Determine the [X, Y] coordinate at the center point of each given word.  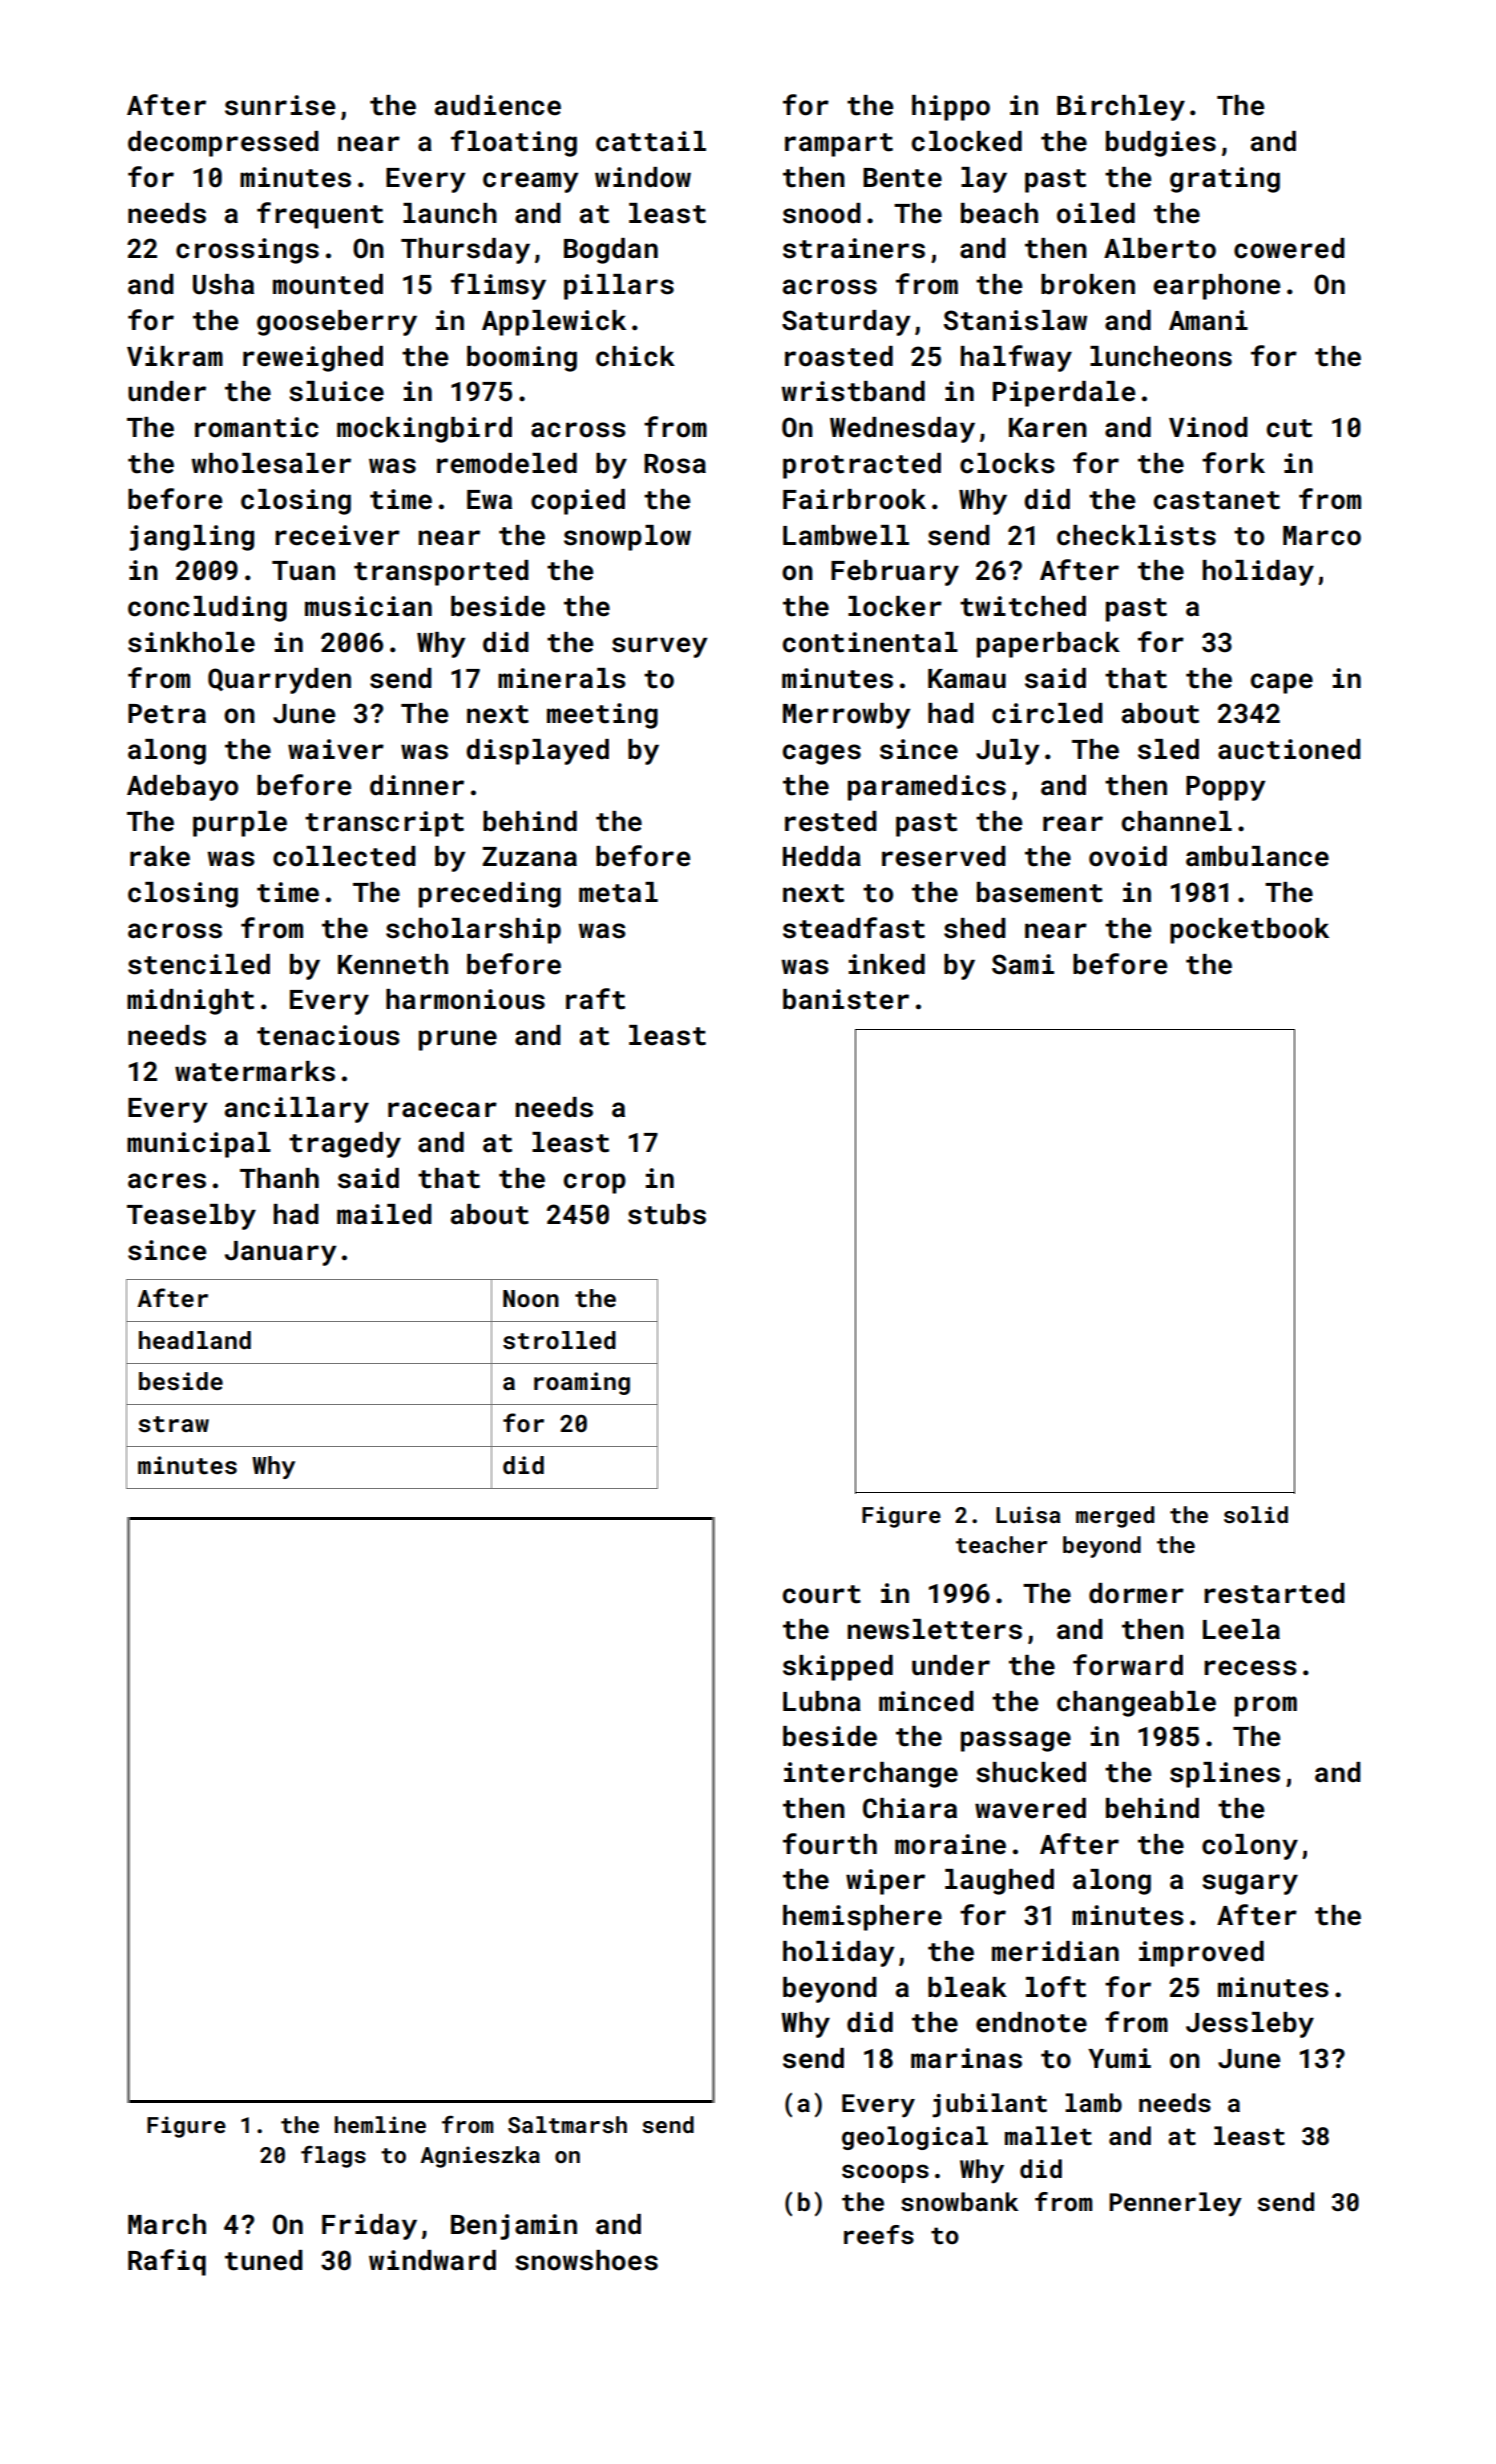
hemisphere [862, 1918]
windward [432, 2260]
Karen [1048, 428]
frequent [320, 215]
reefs [879, 2235]
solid [1256, 1514]
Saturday [846, 323]
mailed [384, 1214]
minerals [562, 678]
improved [1201, 1954]
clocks [1007, 463]
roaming [582, 1383]
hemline [380, 2124]
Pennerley [1175, 2204]
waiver [336, 749]
